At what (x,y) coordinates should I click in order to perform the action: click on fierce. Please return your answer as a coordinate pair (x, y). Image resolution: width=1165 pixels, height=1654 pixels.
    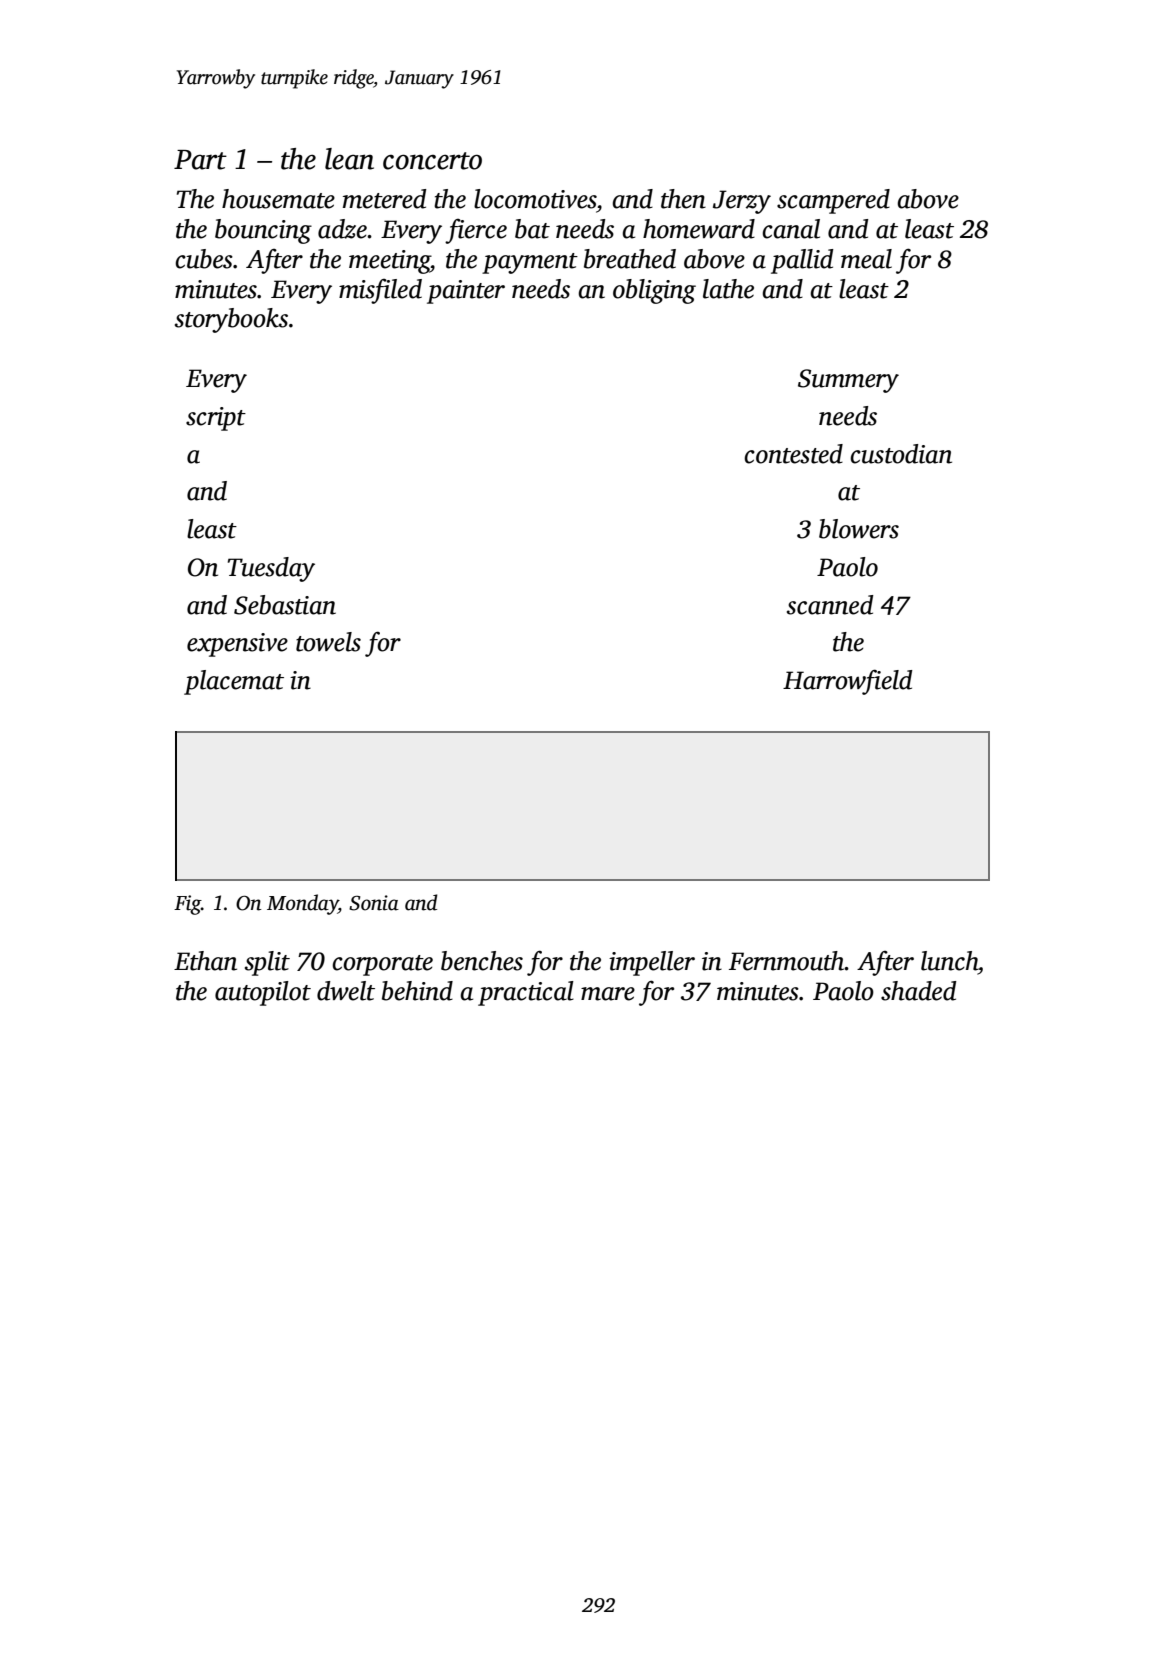
    Looking at the image, I should click on (476, 231).
